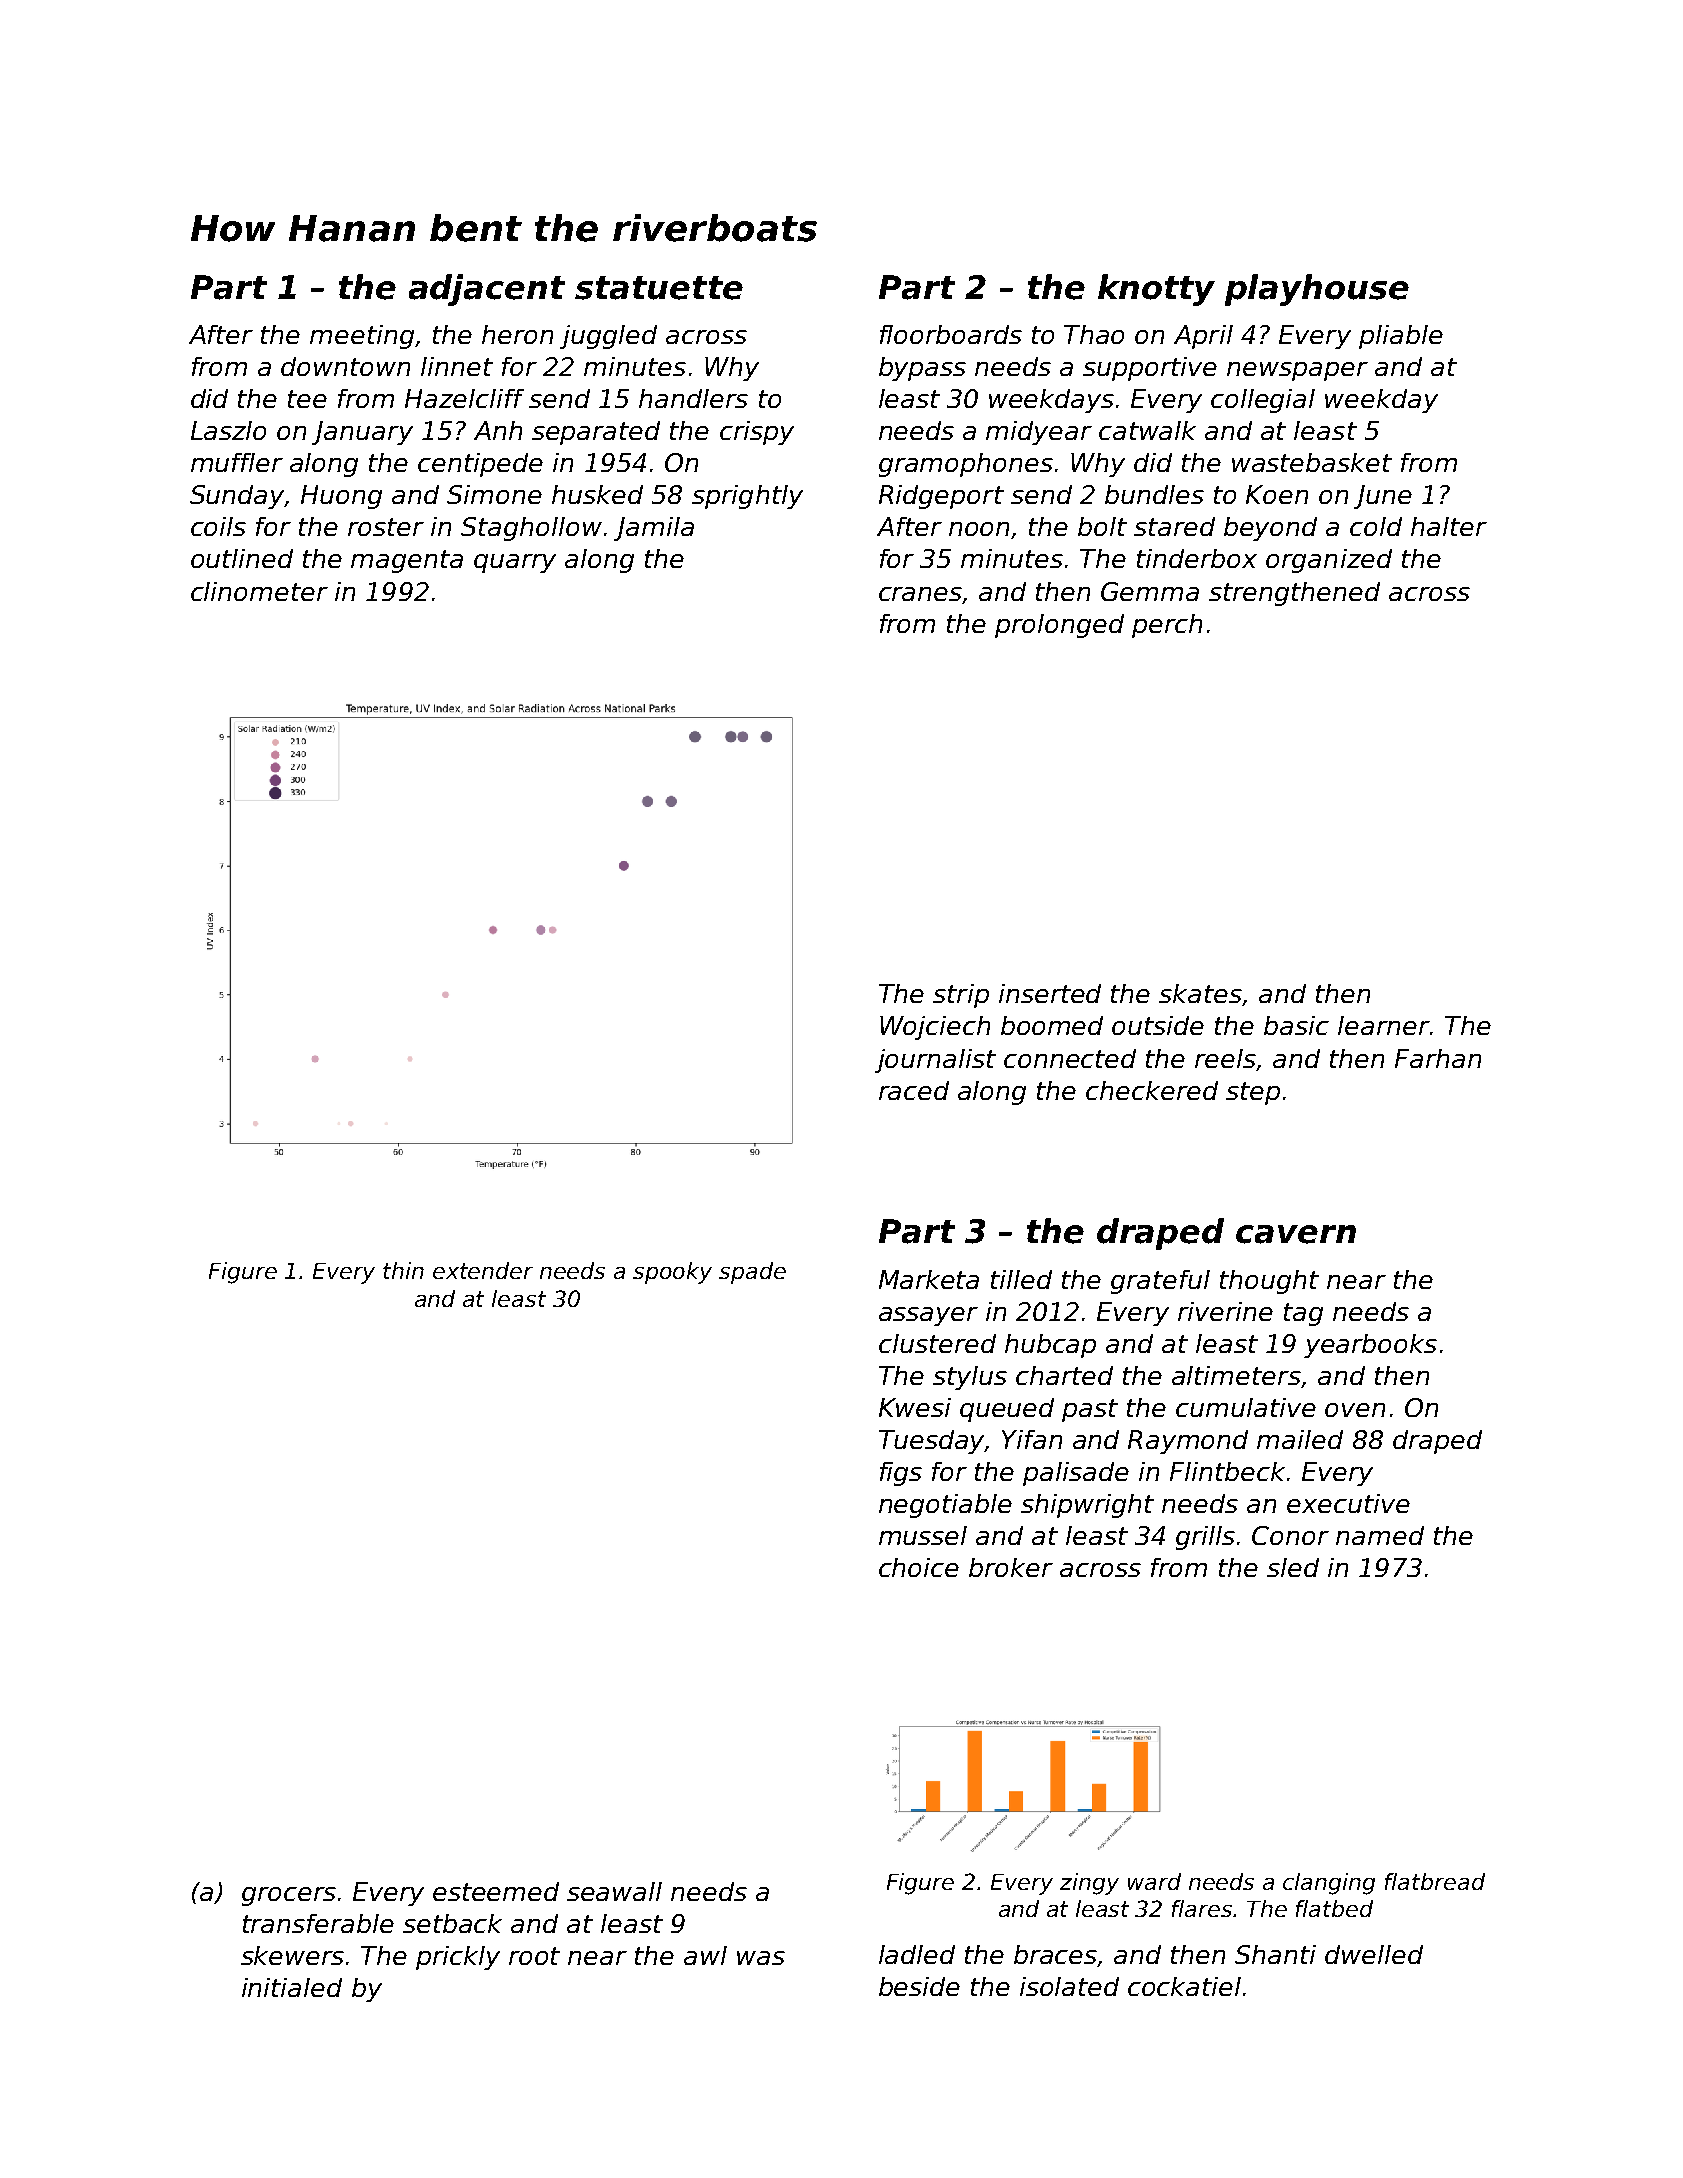  What do you see at coordinates (259, 591) in the screenshot?
I see `clinometer` at bounding box center [259, 591].
